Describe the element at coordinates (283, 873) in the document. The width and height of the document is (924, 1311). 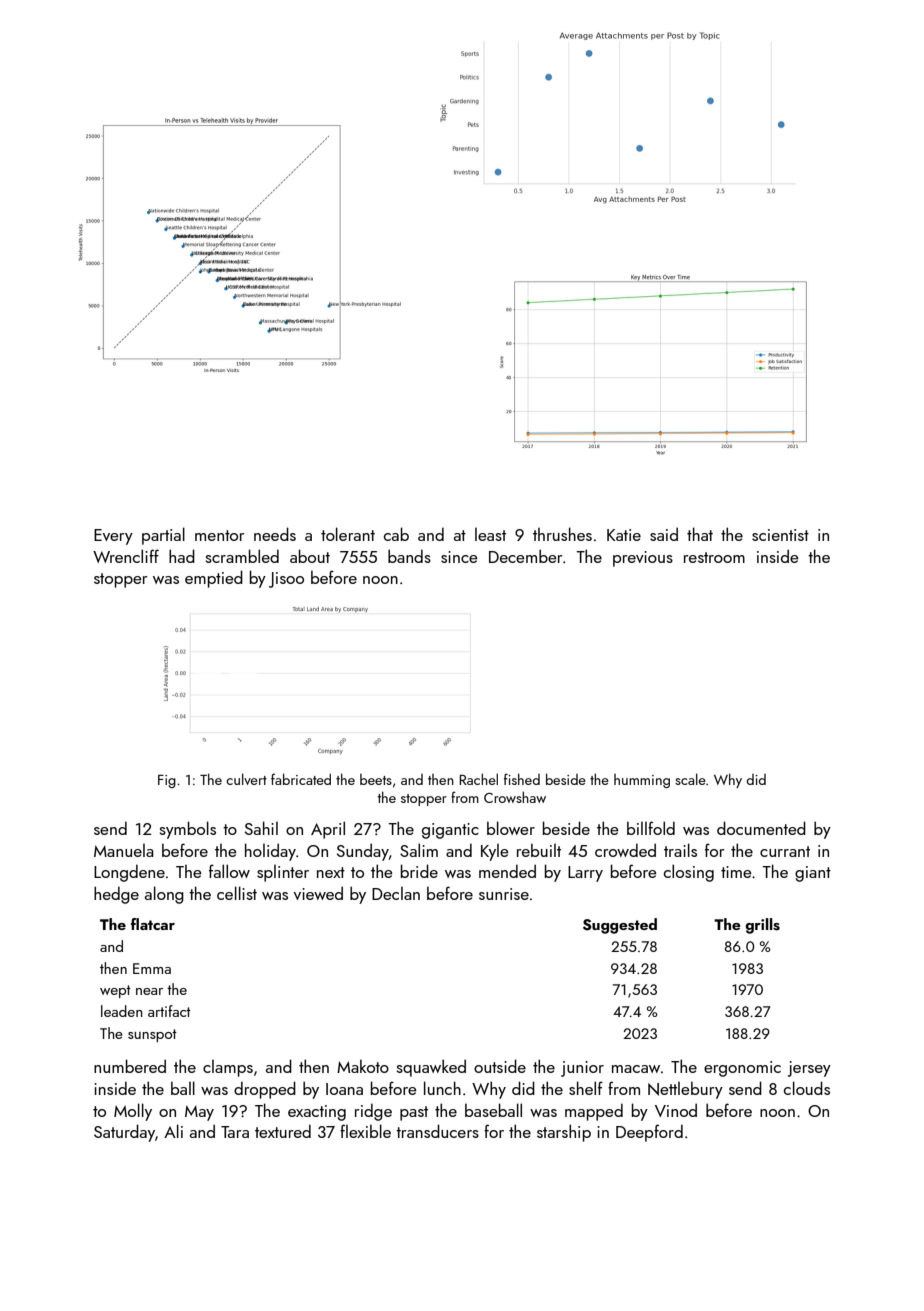
I see `splinter` at that location.
